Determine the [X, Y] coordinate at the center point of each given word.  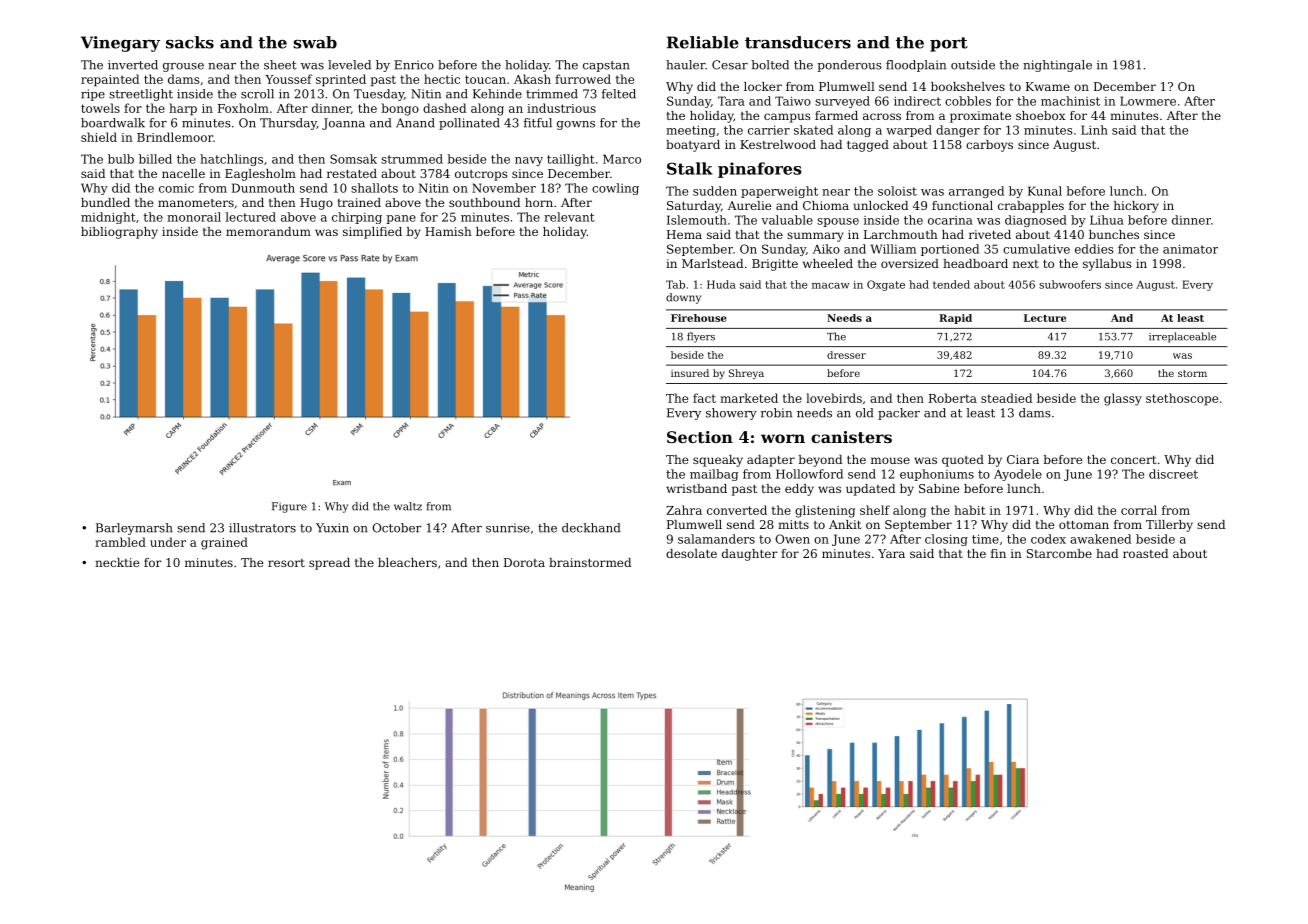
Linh [1094, 130]
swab [315, 42]
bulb [121, 159]
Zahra [684, 510]
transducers [798, 42]
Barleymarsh [134, 529]
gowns [576, 125]
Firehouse [699, 318]
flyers [701, 337]
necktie [117, 562]
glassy [1123, 399]
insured [690, 373]
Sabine [939, 488]
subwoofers [1070, 284]
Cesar [730, 65]
